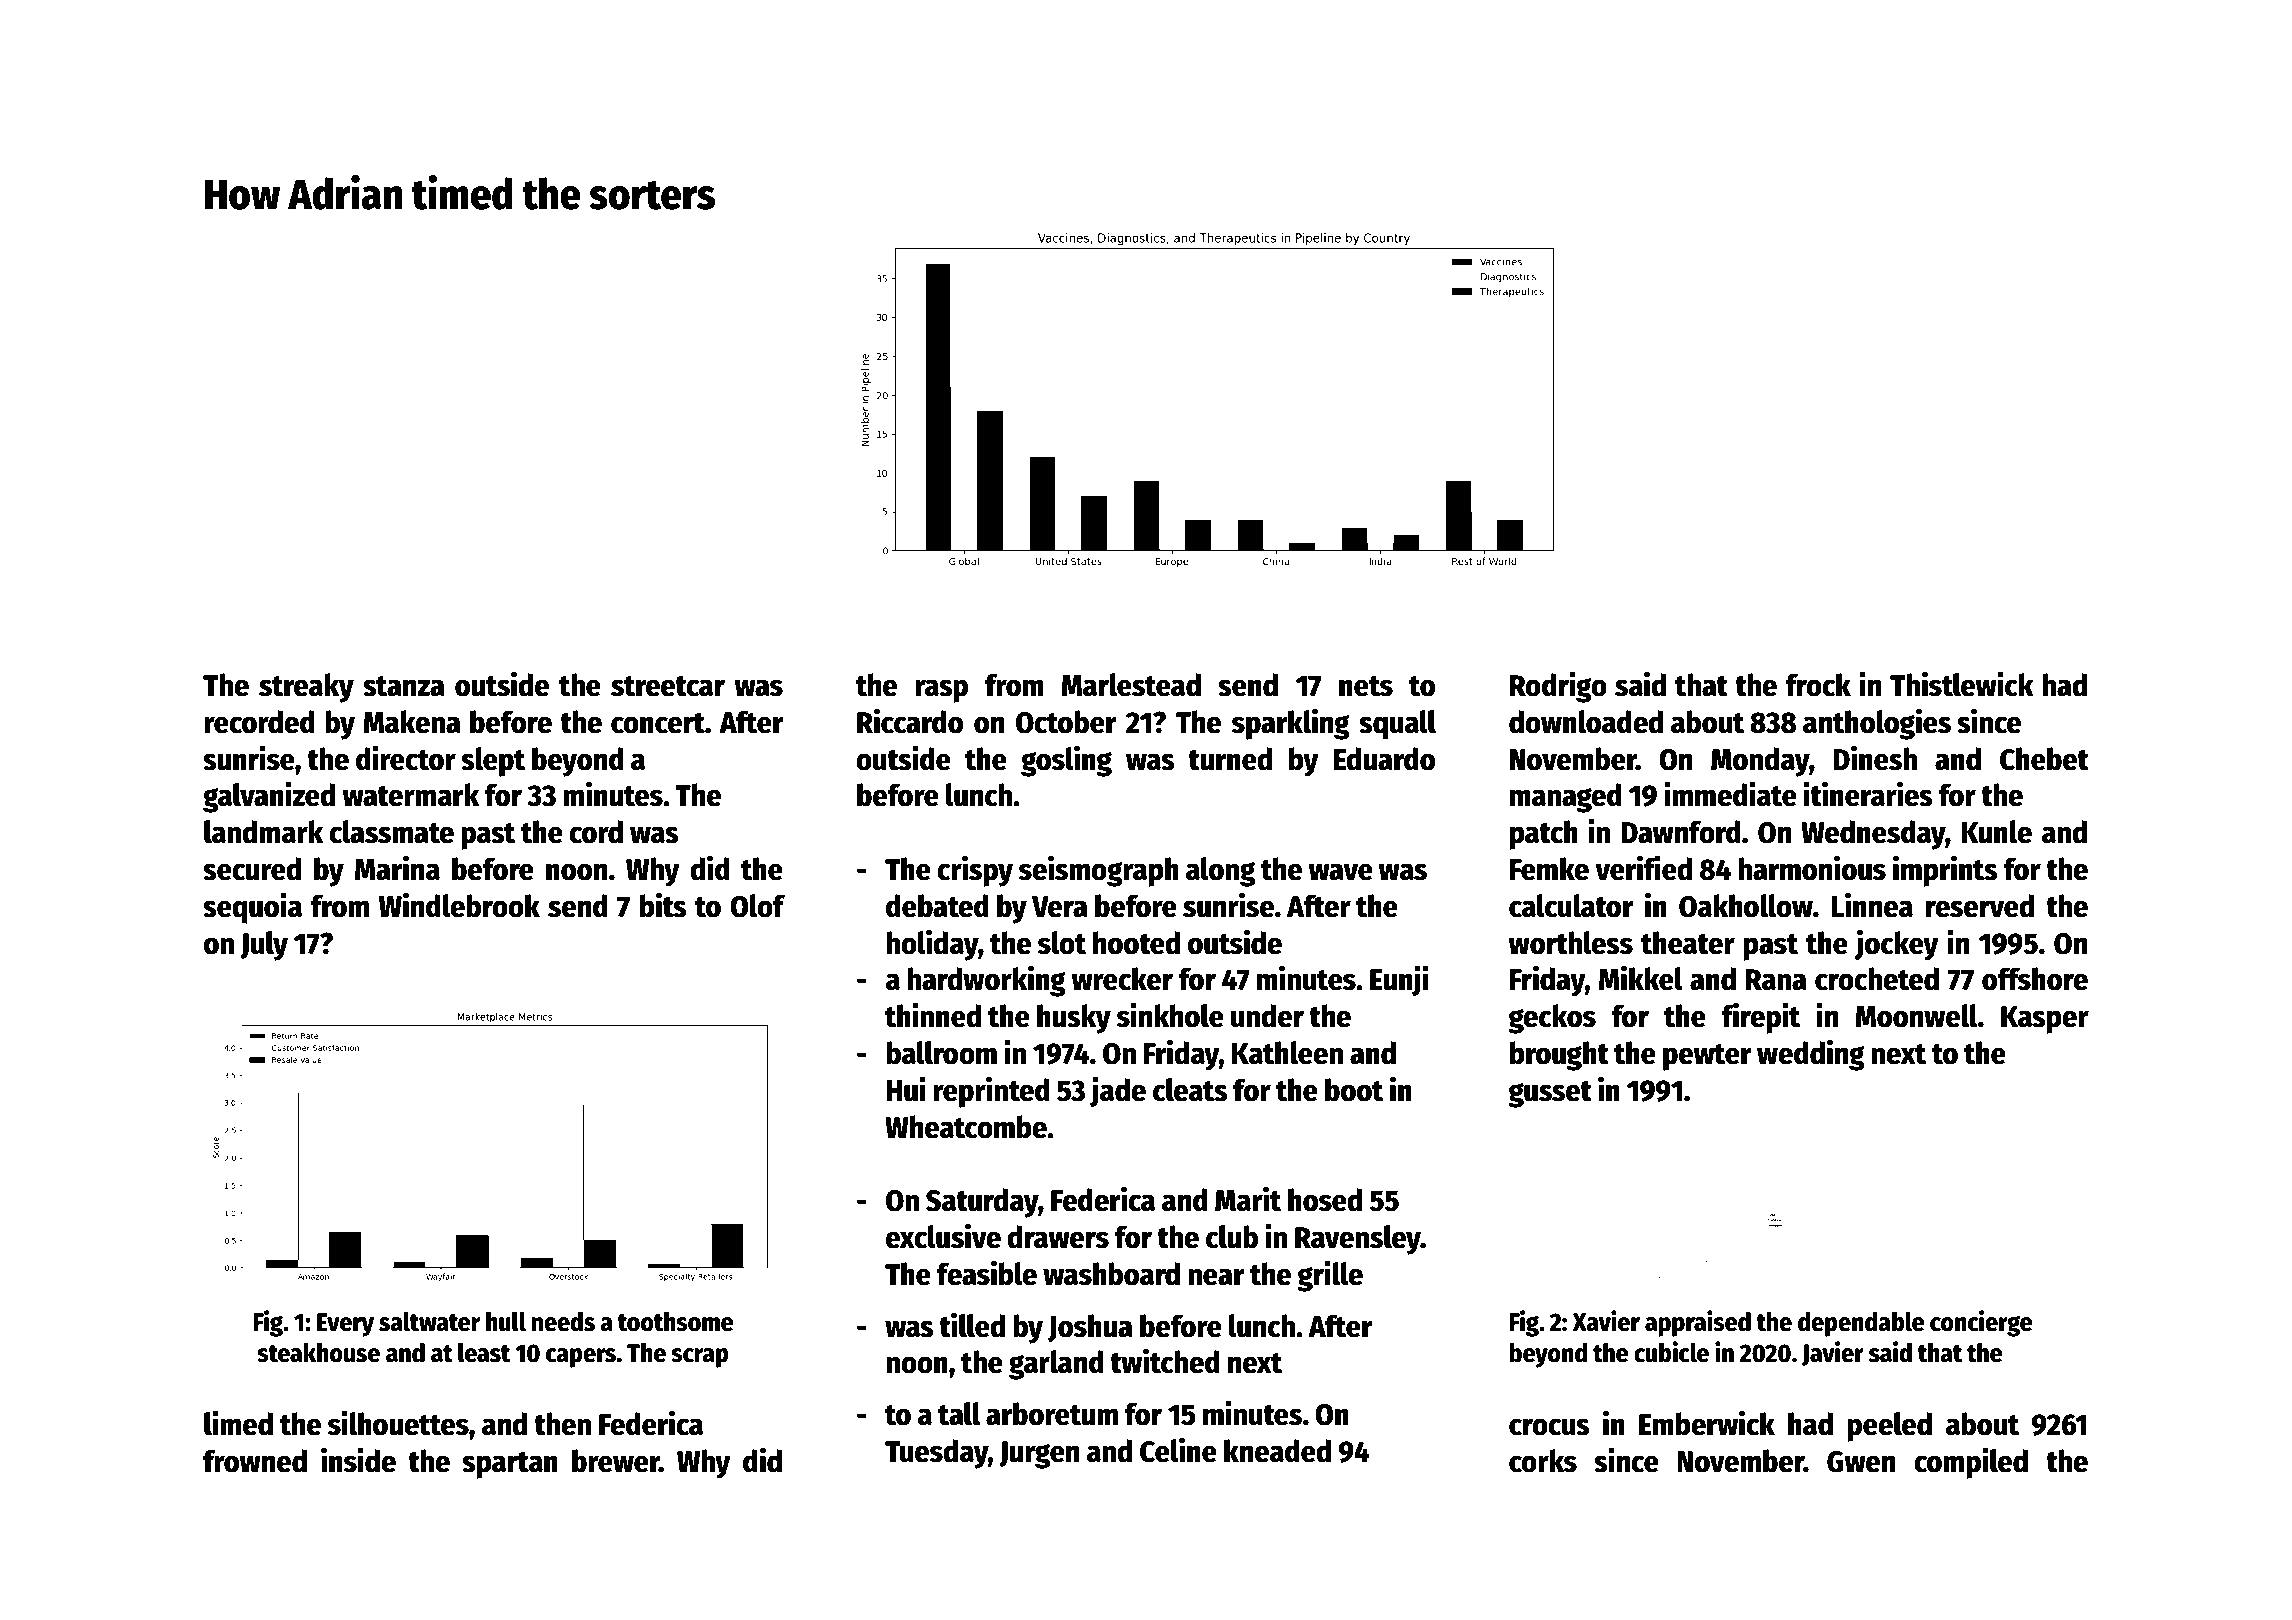 Image resolution: width=2292 pixels, height=1620 pixels. I want to click on gusset, so click(1550, 1094).
